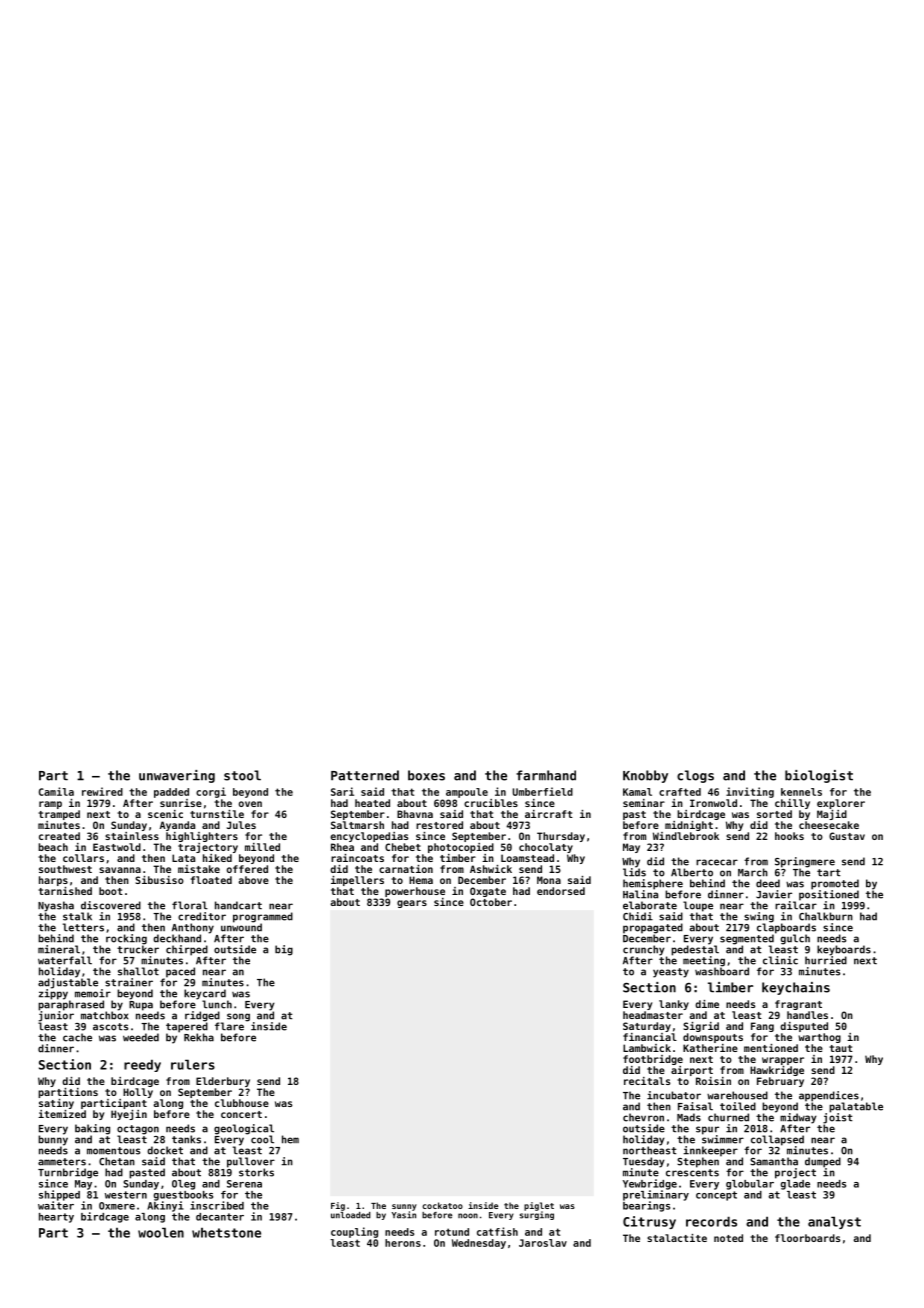  What do you see at coordinates (798, 1005) in the document?
I see `fragrant` at bounding box center [798, 1005].
